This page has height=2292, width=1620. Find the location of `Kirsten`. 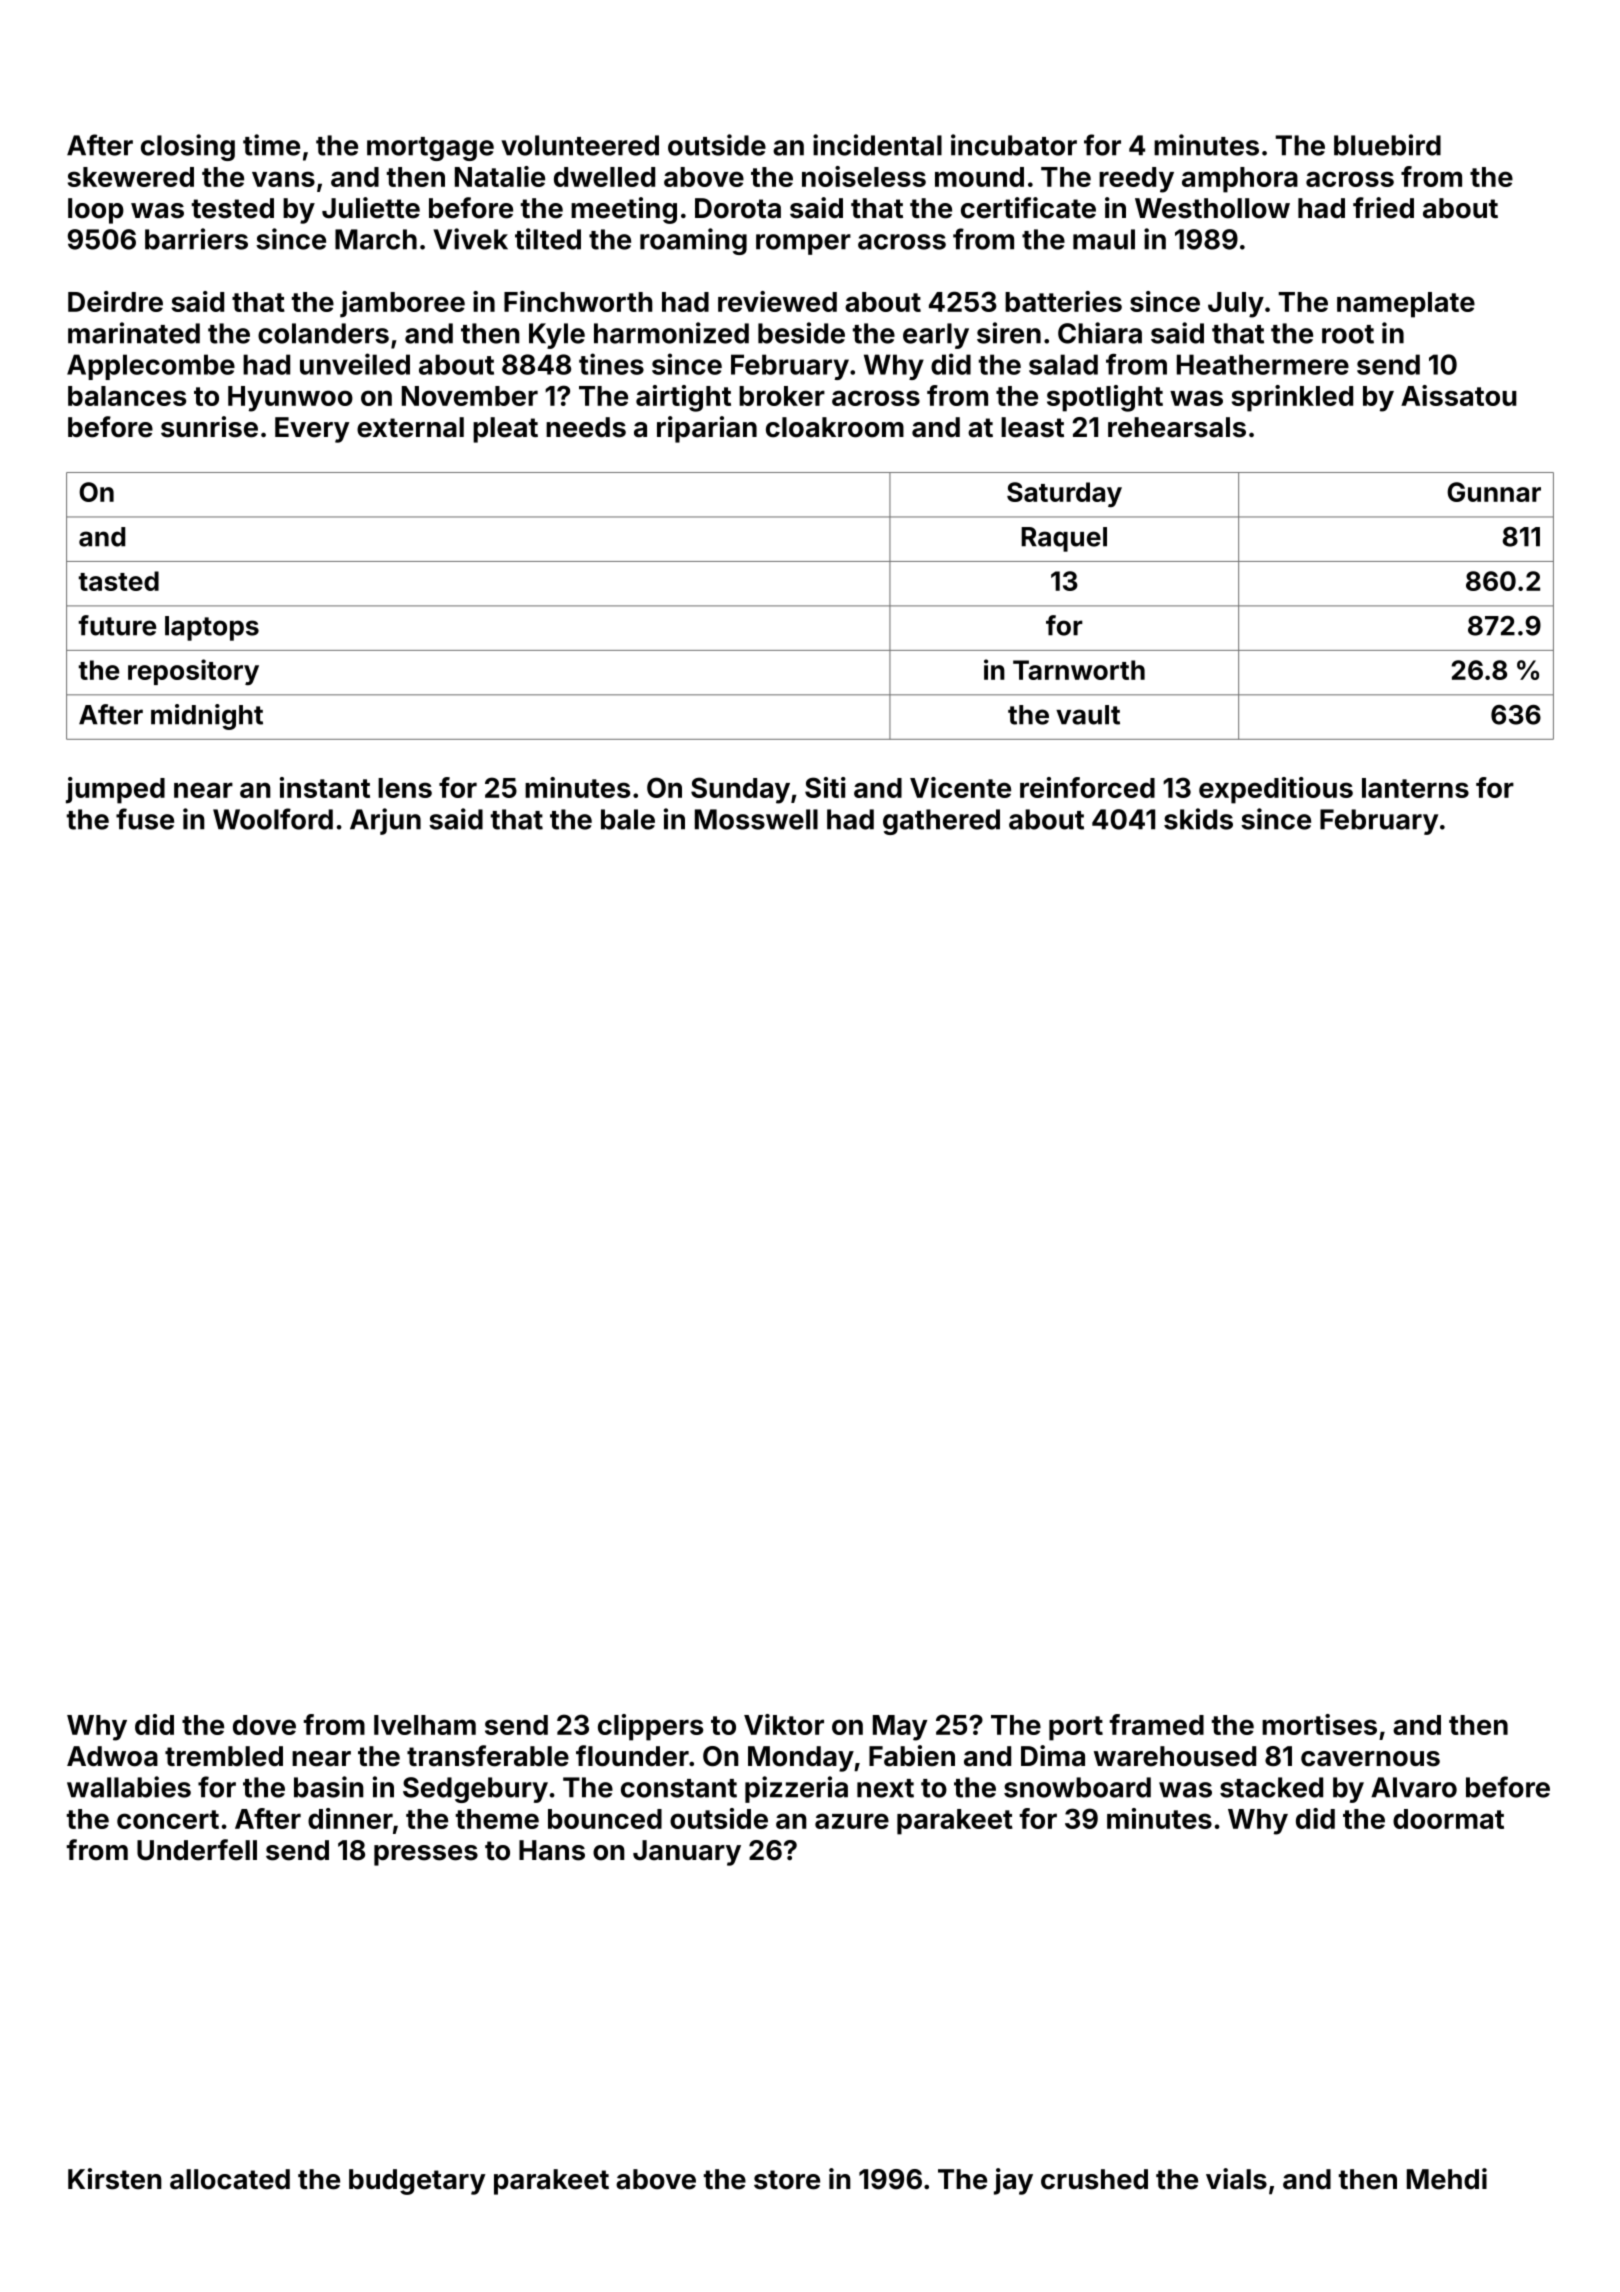

Kirsten is located at coordinates (115, 2179).
